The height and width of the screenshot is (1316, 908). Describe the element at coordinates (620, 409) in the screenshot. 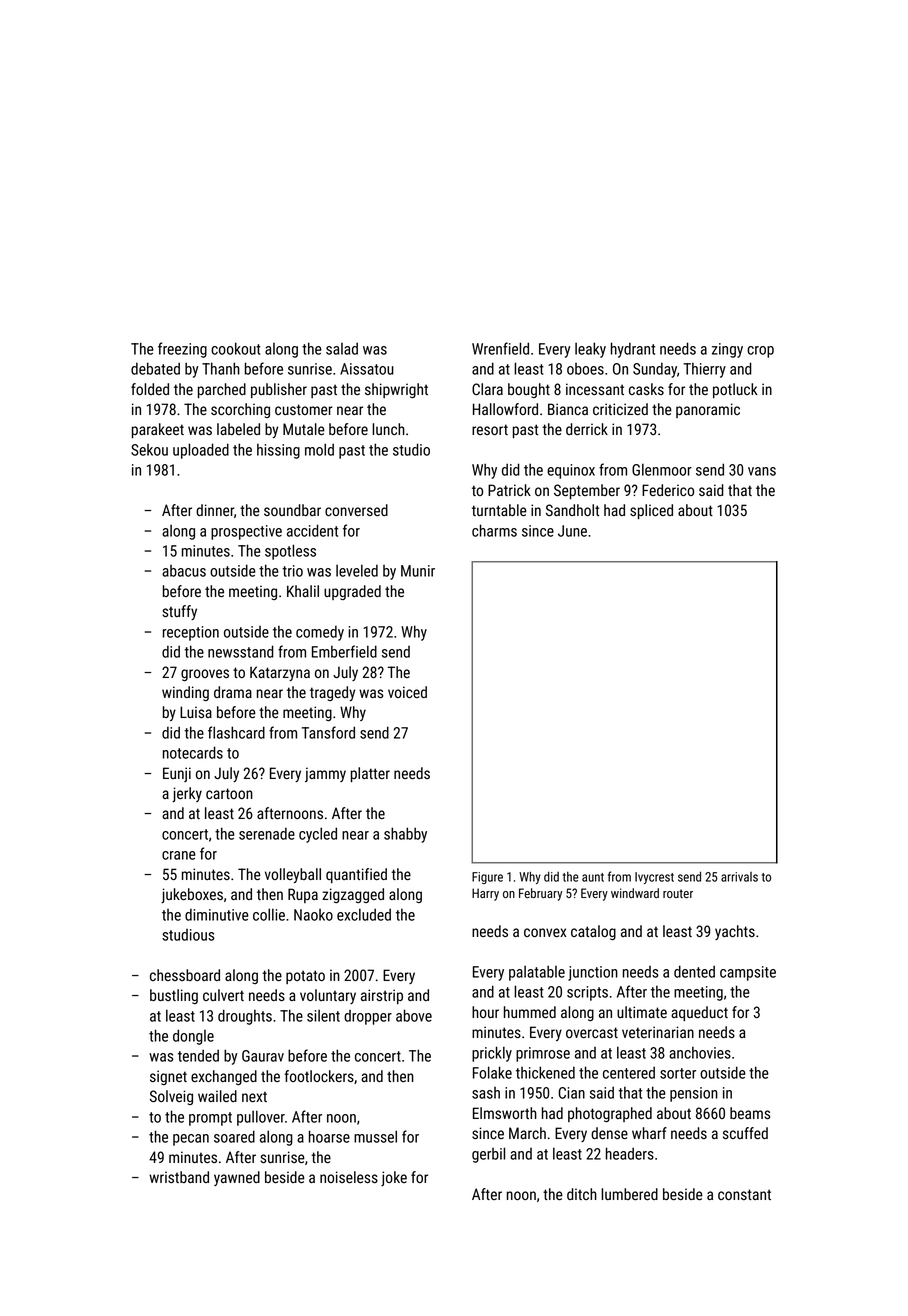

I see `criticized` at that location.
